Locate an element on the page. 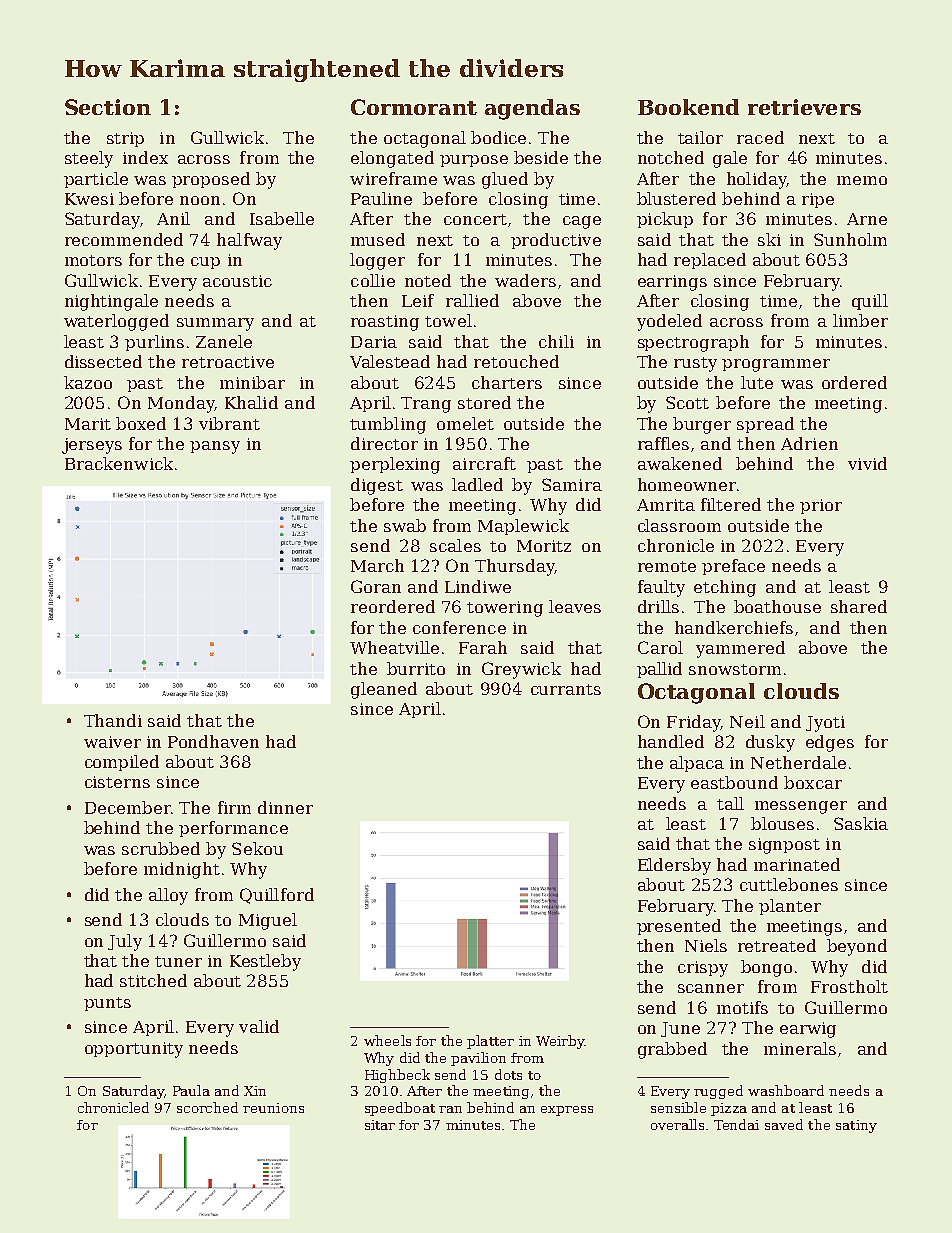  leaves is located at coordinates (575, 606).
